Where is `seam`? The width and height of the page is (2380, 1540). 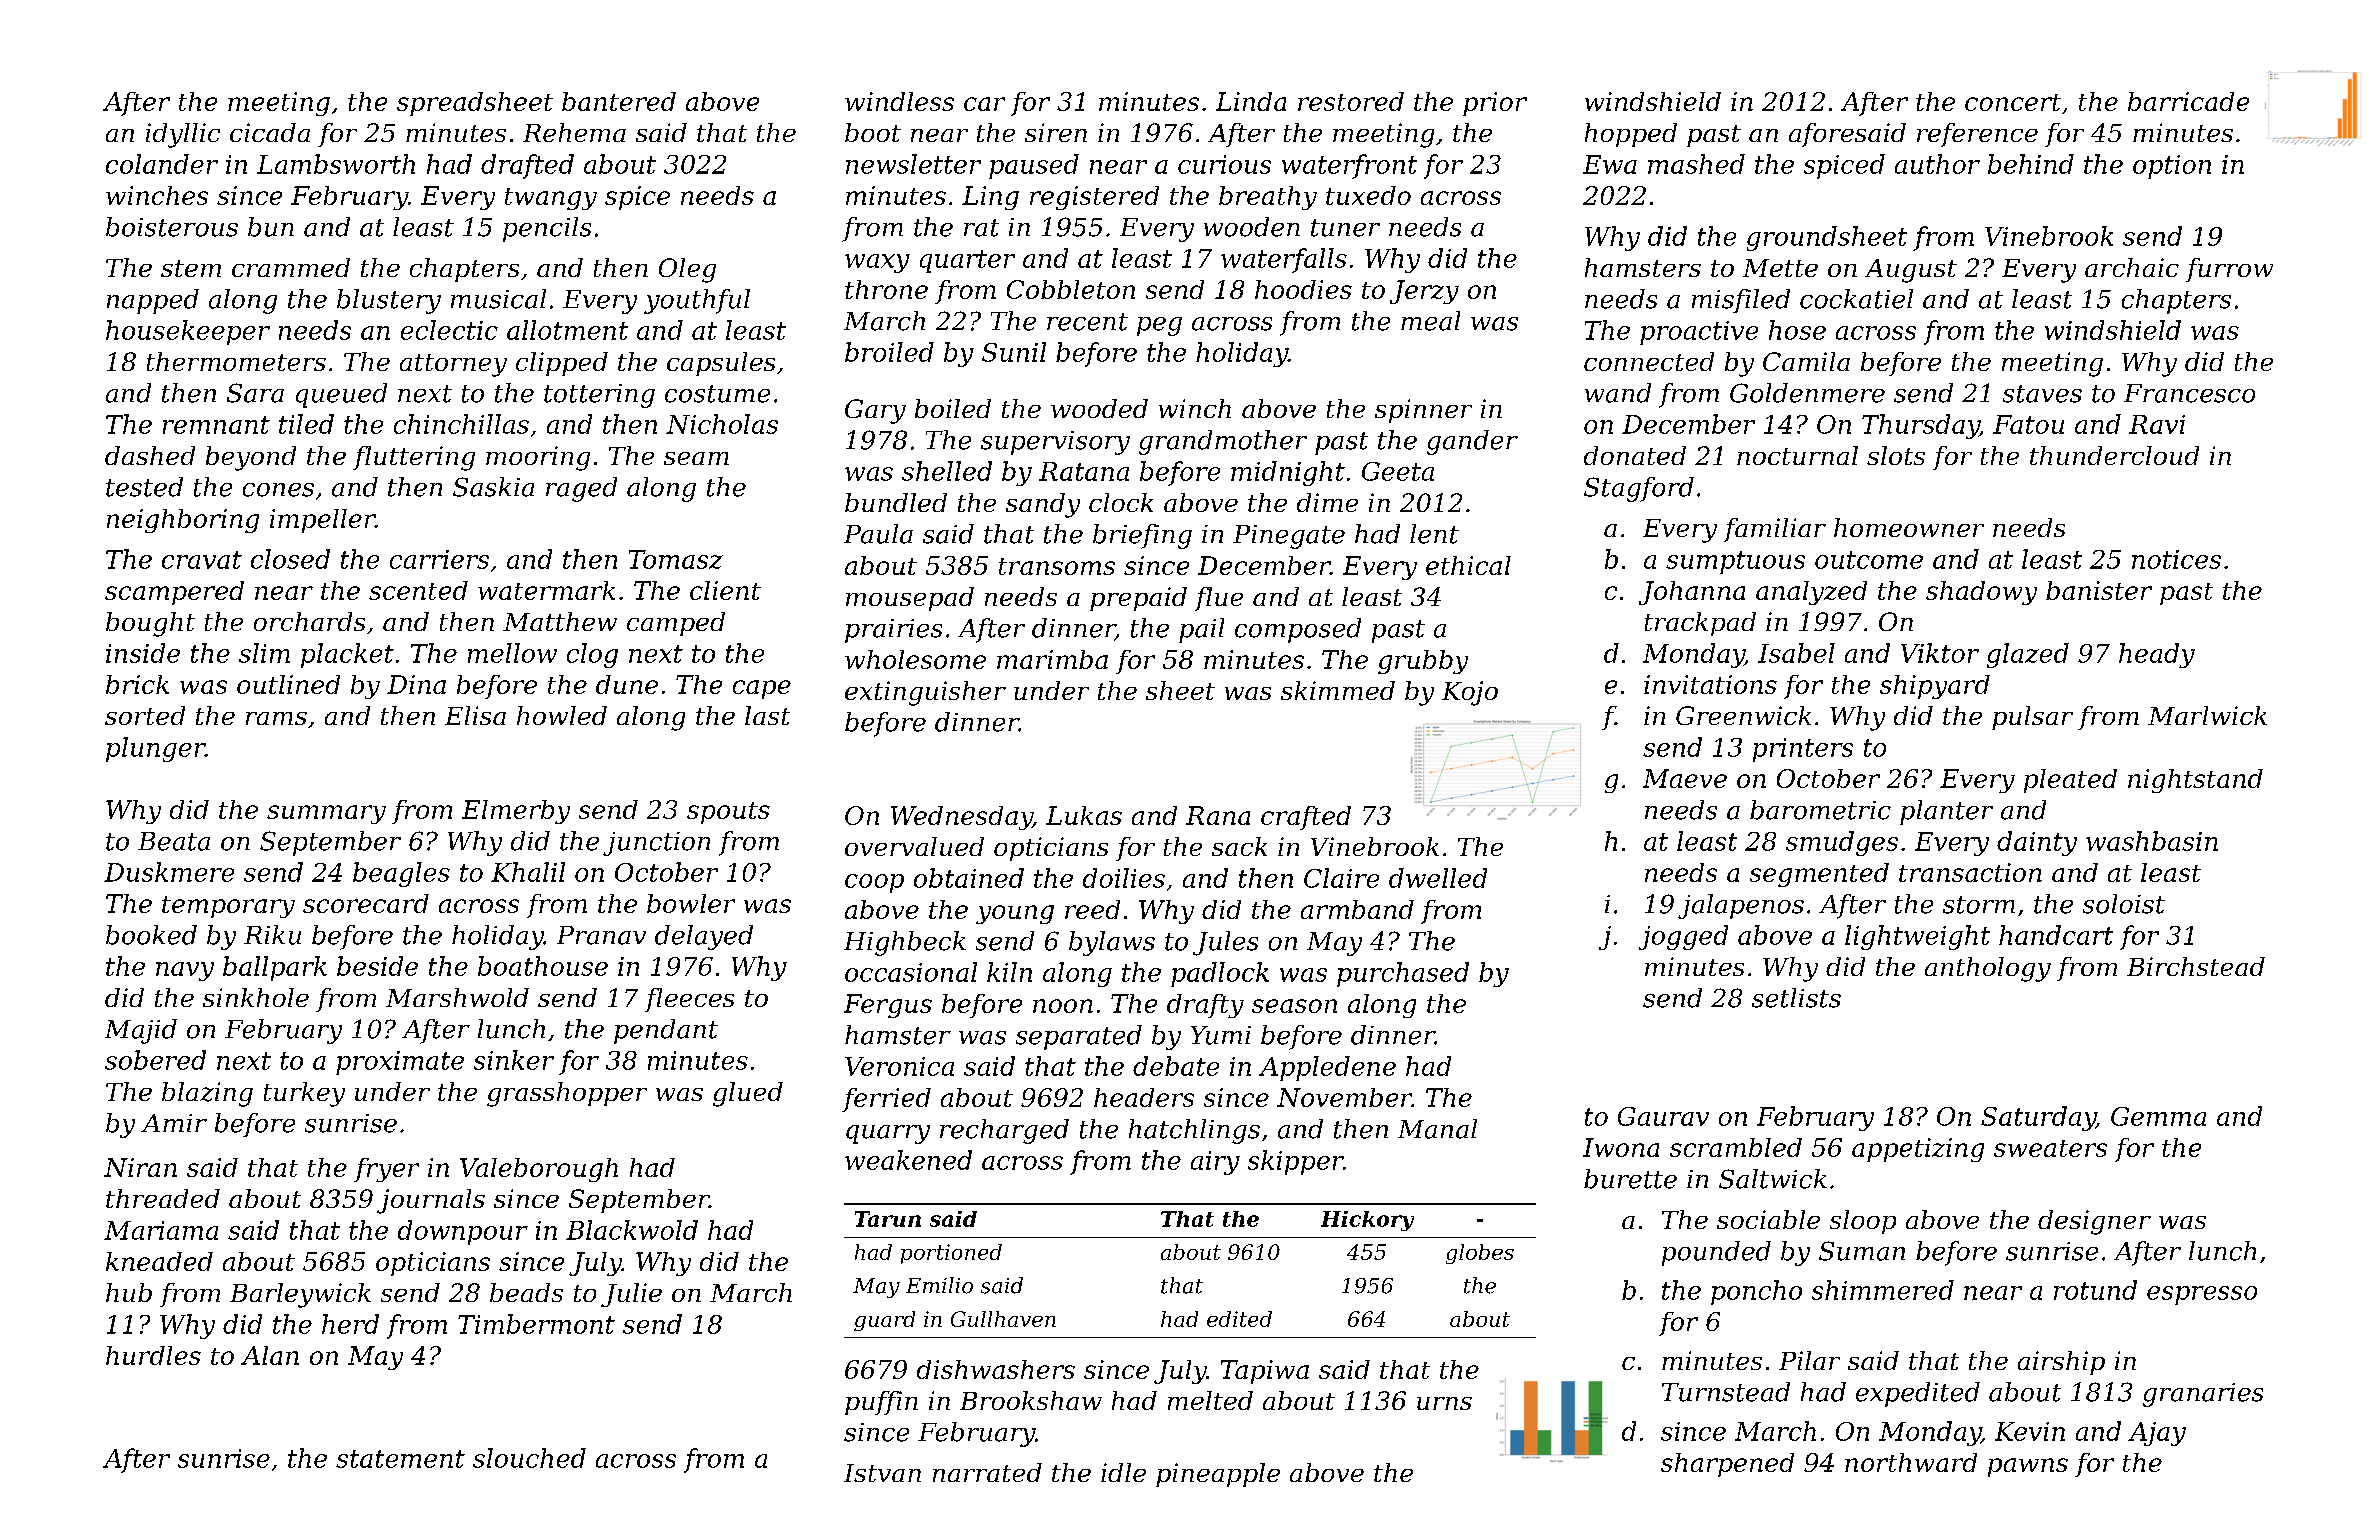 seam is located at coordinates (696, 458).
